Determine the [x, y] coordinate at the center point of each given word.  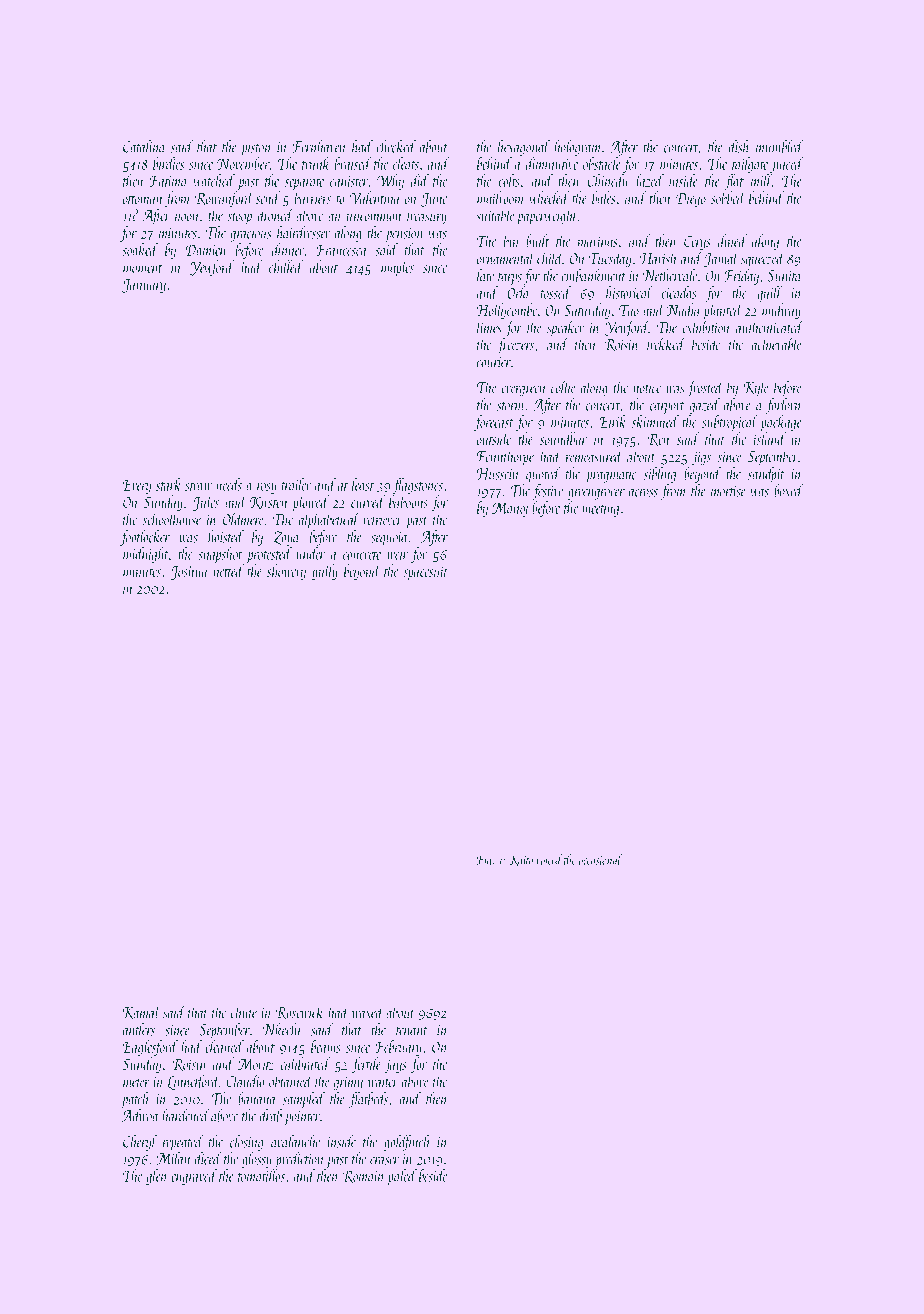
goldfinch [407, 1143]
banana [256, 1098]
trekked [666, 343]
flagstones [417, 486]
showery [286, 572]
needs [229, 484]
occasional [600, 859]
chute [244, 1011]
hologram [577, 148]
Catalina [144, 146]
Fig [484, 861]
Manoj [510, 509]
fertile [366, 1065]
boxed [789, 490]
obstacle [601, 163]
